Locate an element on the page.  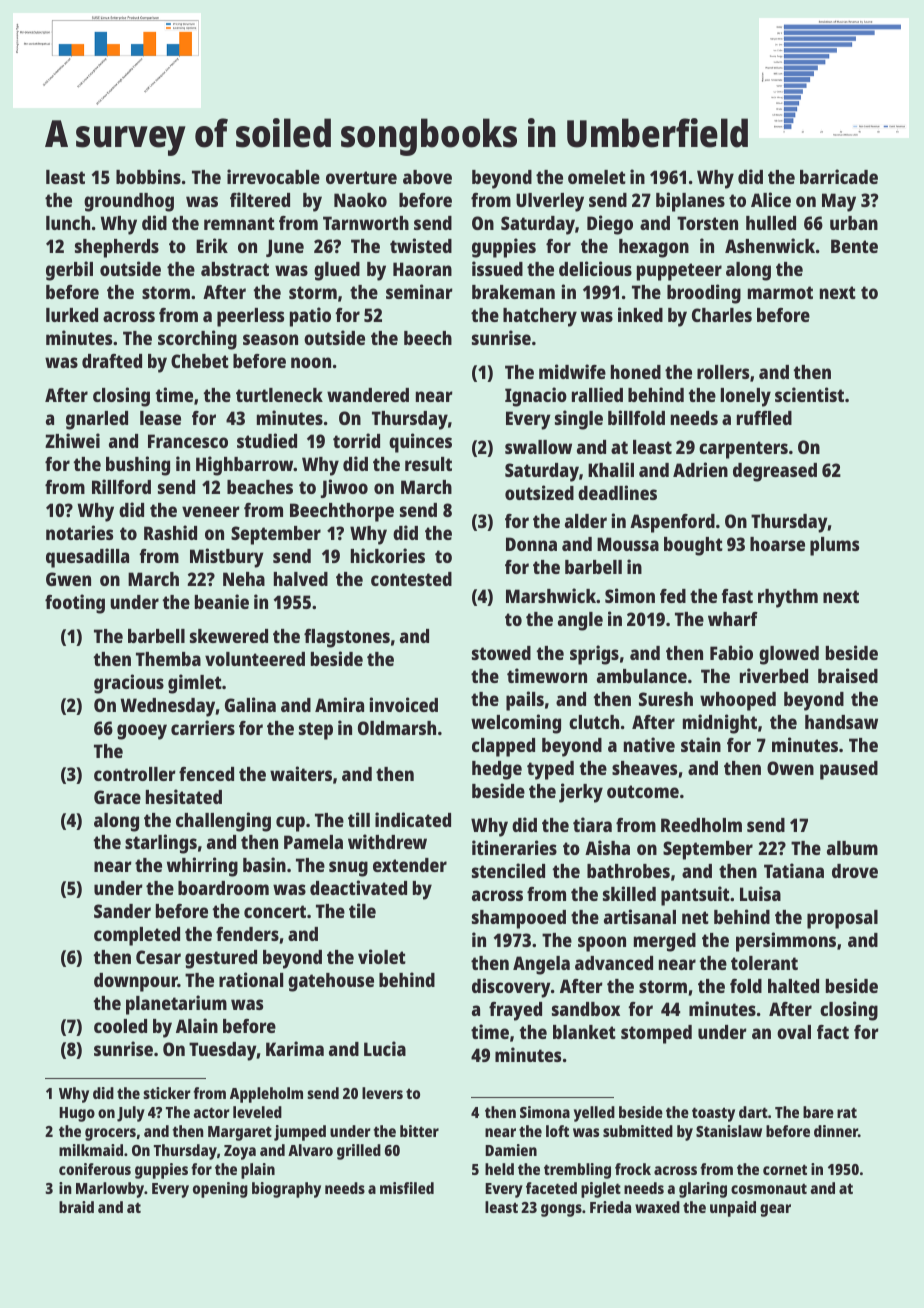
Francesco is located at coordinates (188, 441).
